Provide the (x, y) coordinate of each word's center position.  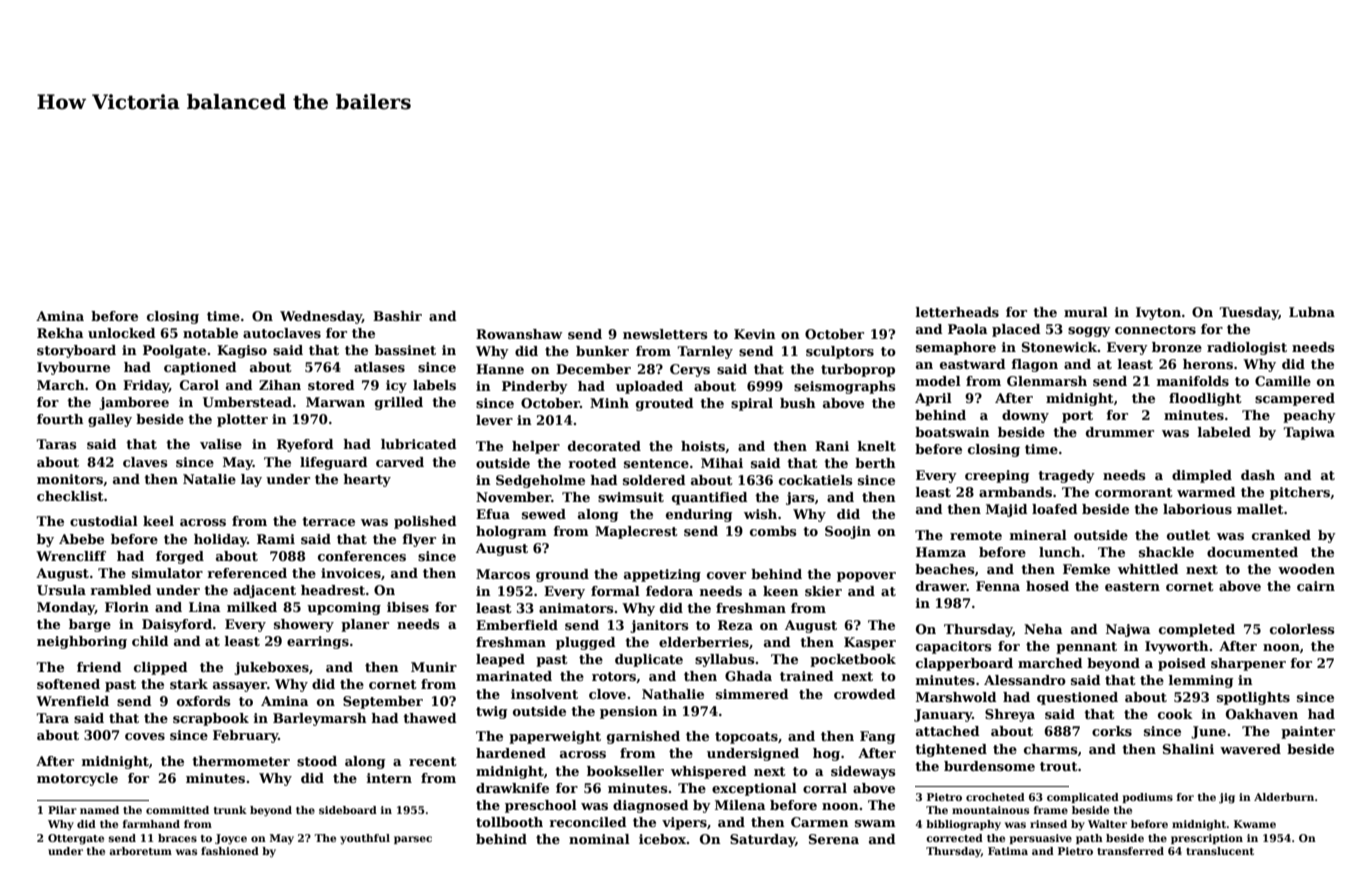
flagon (1034, 365)
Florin (127, 607)
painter (1308, 732)
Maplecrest (636, 532)
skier (823, 591)
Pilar (62, 810)
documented (1252, 552)
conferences (362, 556)
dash (1258, 475)
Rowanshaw (519, 334)
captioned (200, 368)
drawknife (512, 788)
